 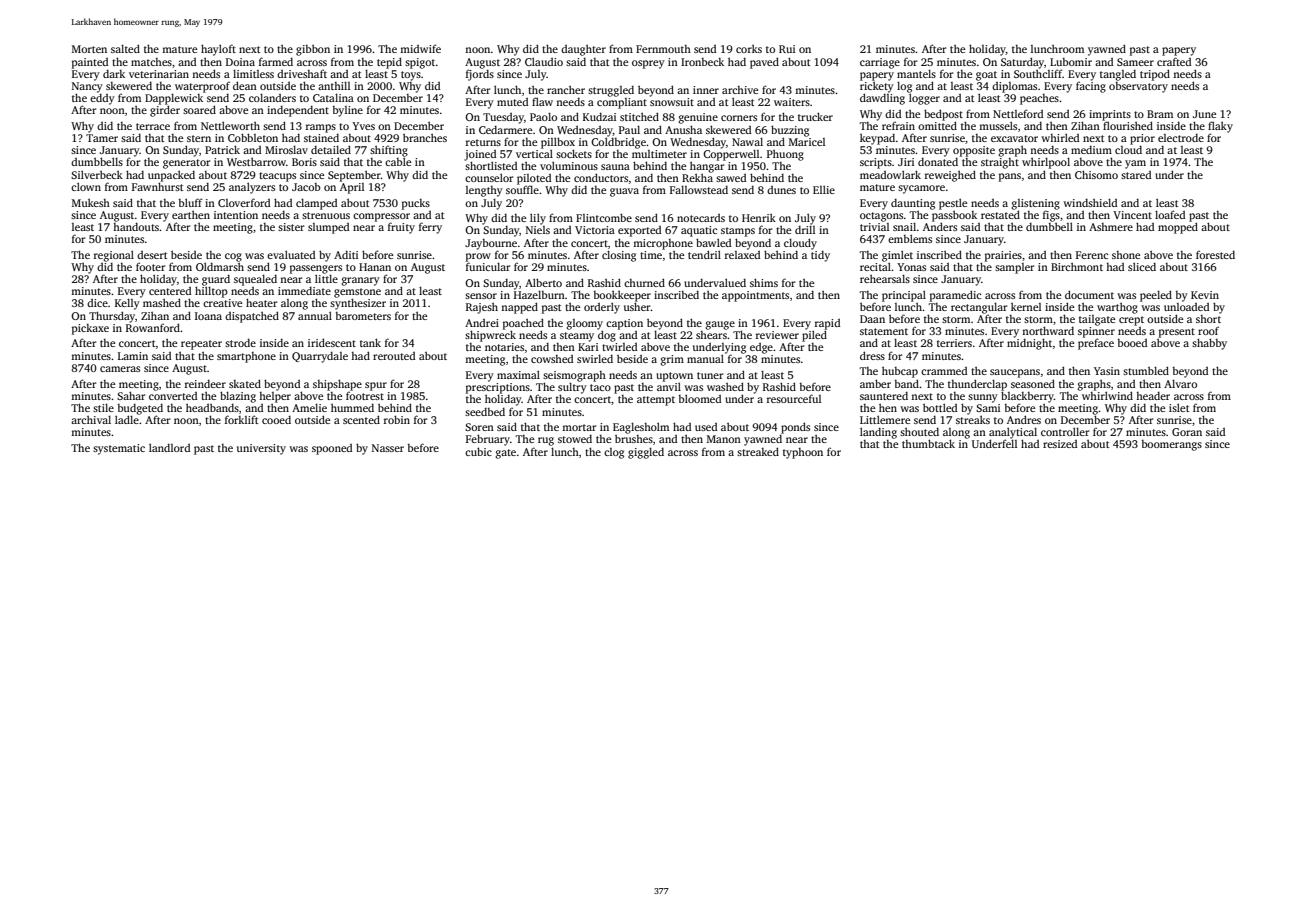 What do you see at coordinates (354, 176) in the image?
I see `September` at bounding box center [354, 176].
